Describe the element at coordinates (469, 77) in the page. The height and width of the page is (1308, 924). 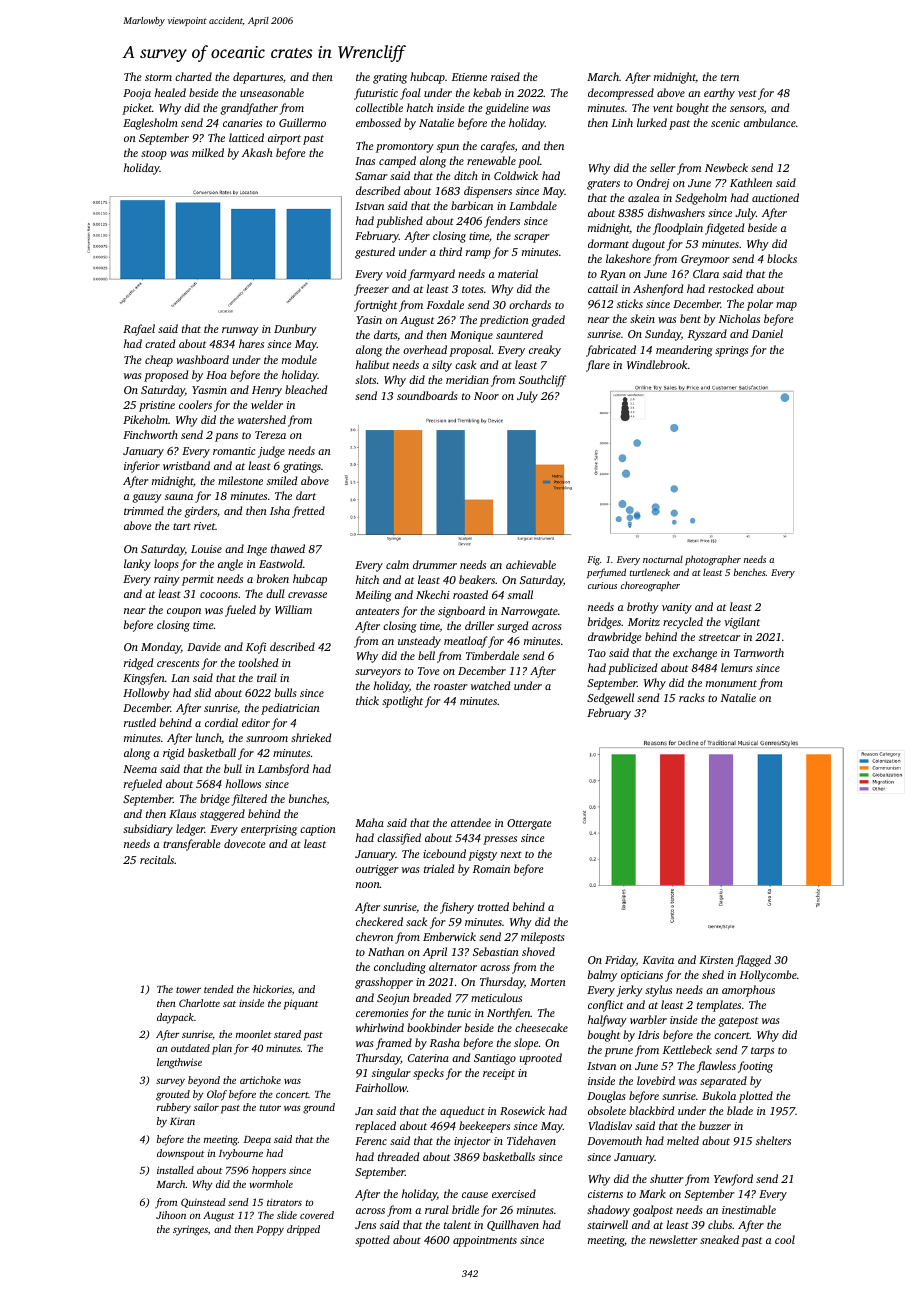
I see `Etienne` at that location.
